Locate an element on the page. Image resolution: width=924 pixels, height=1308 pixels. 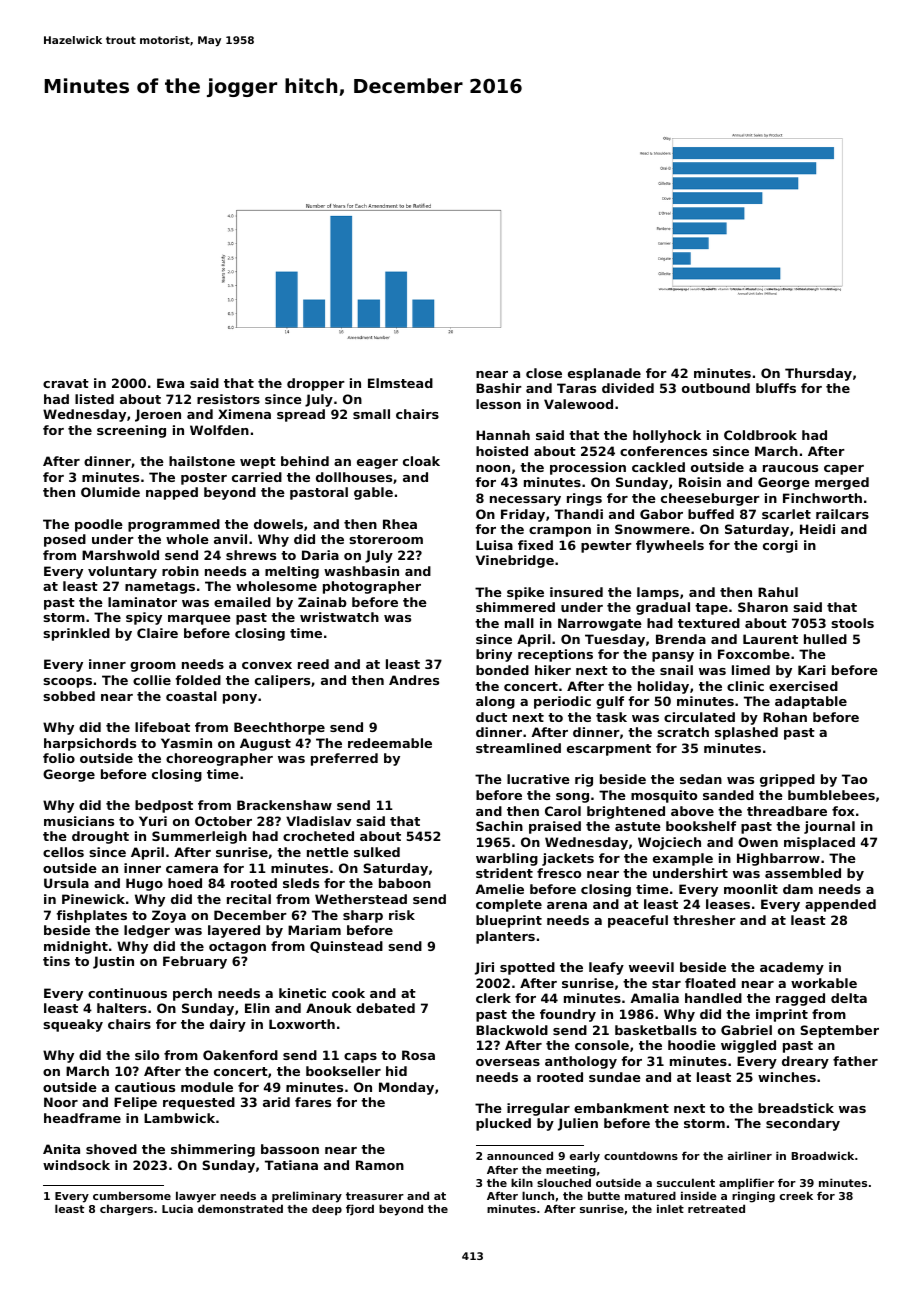
imprint is located at coordinates (782, 1015).
